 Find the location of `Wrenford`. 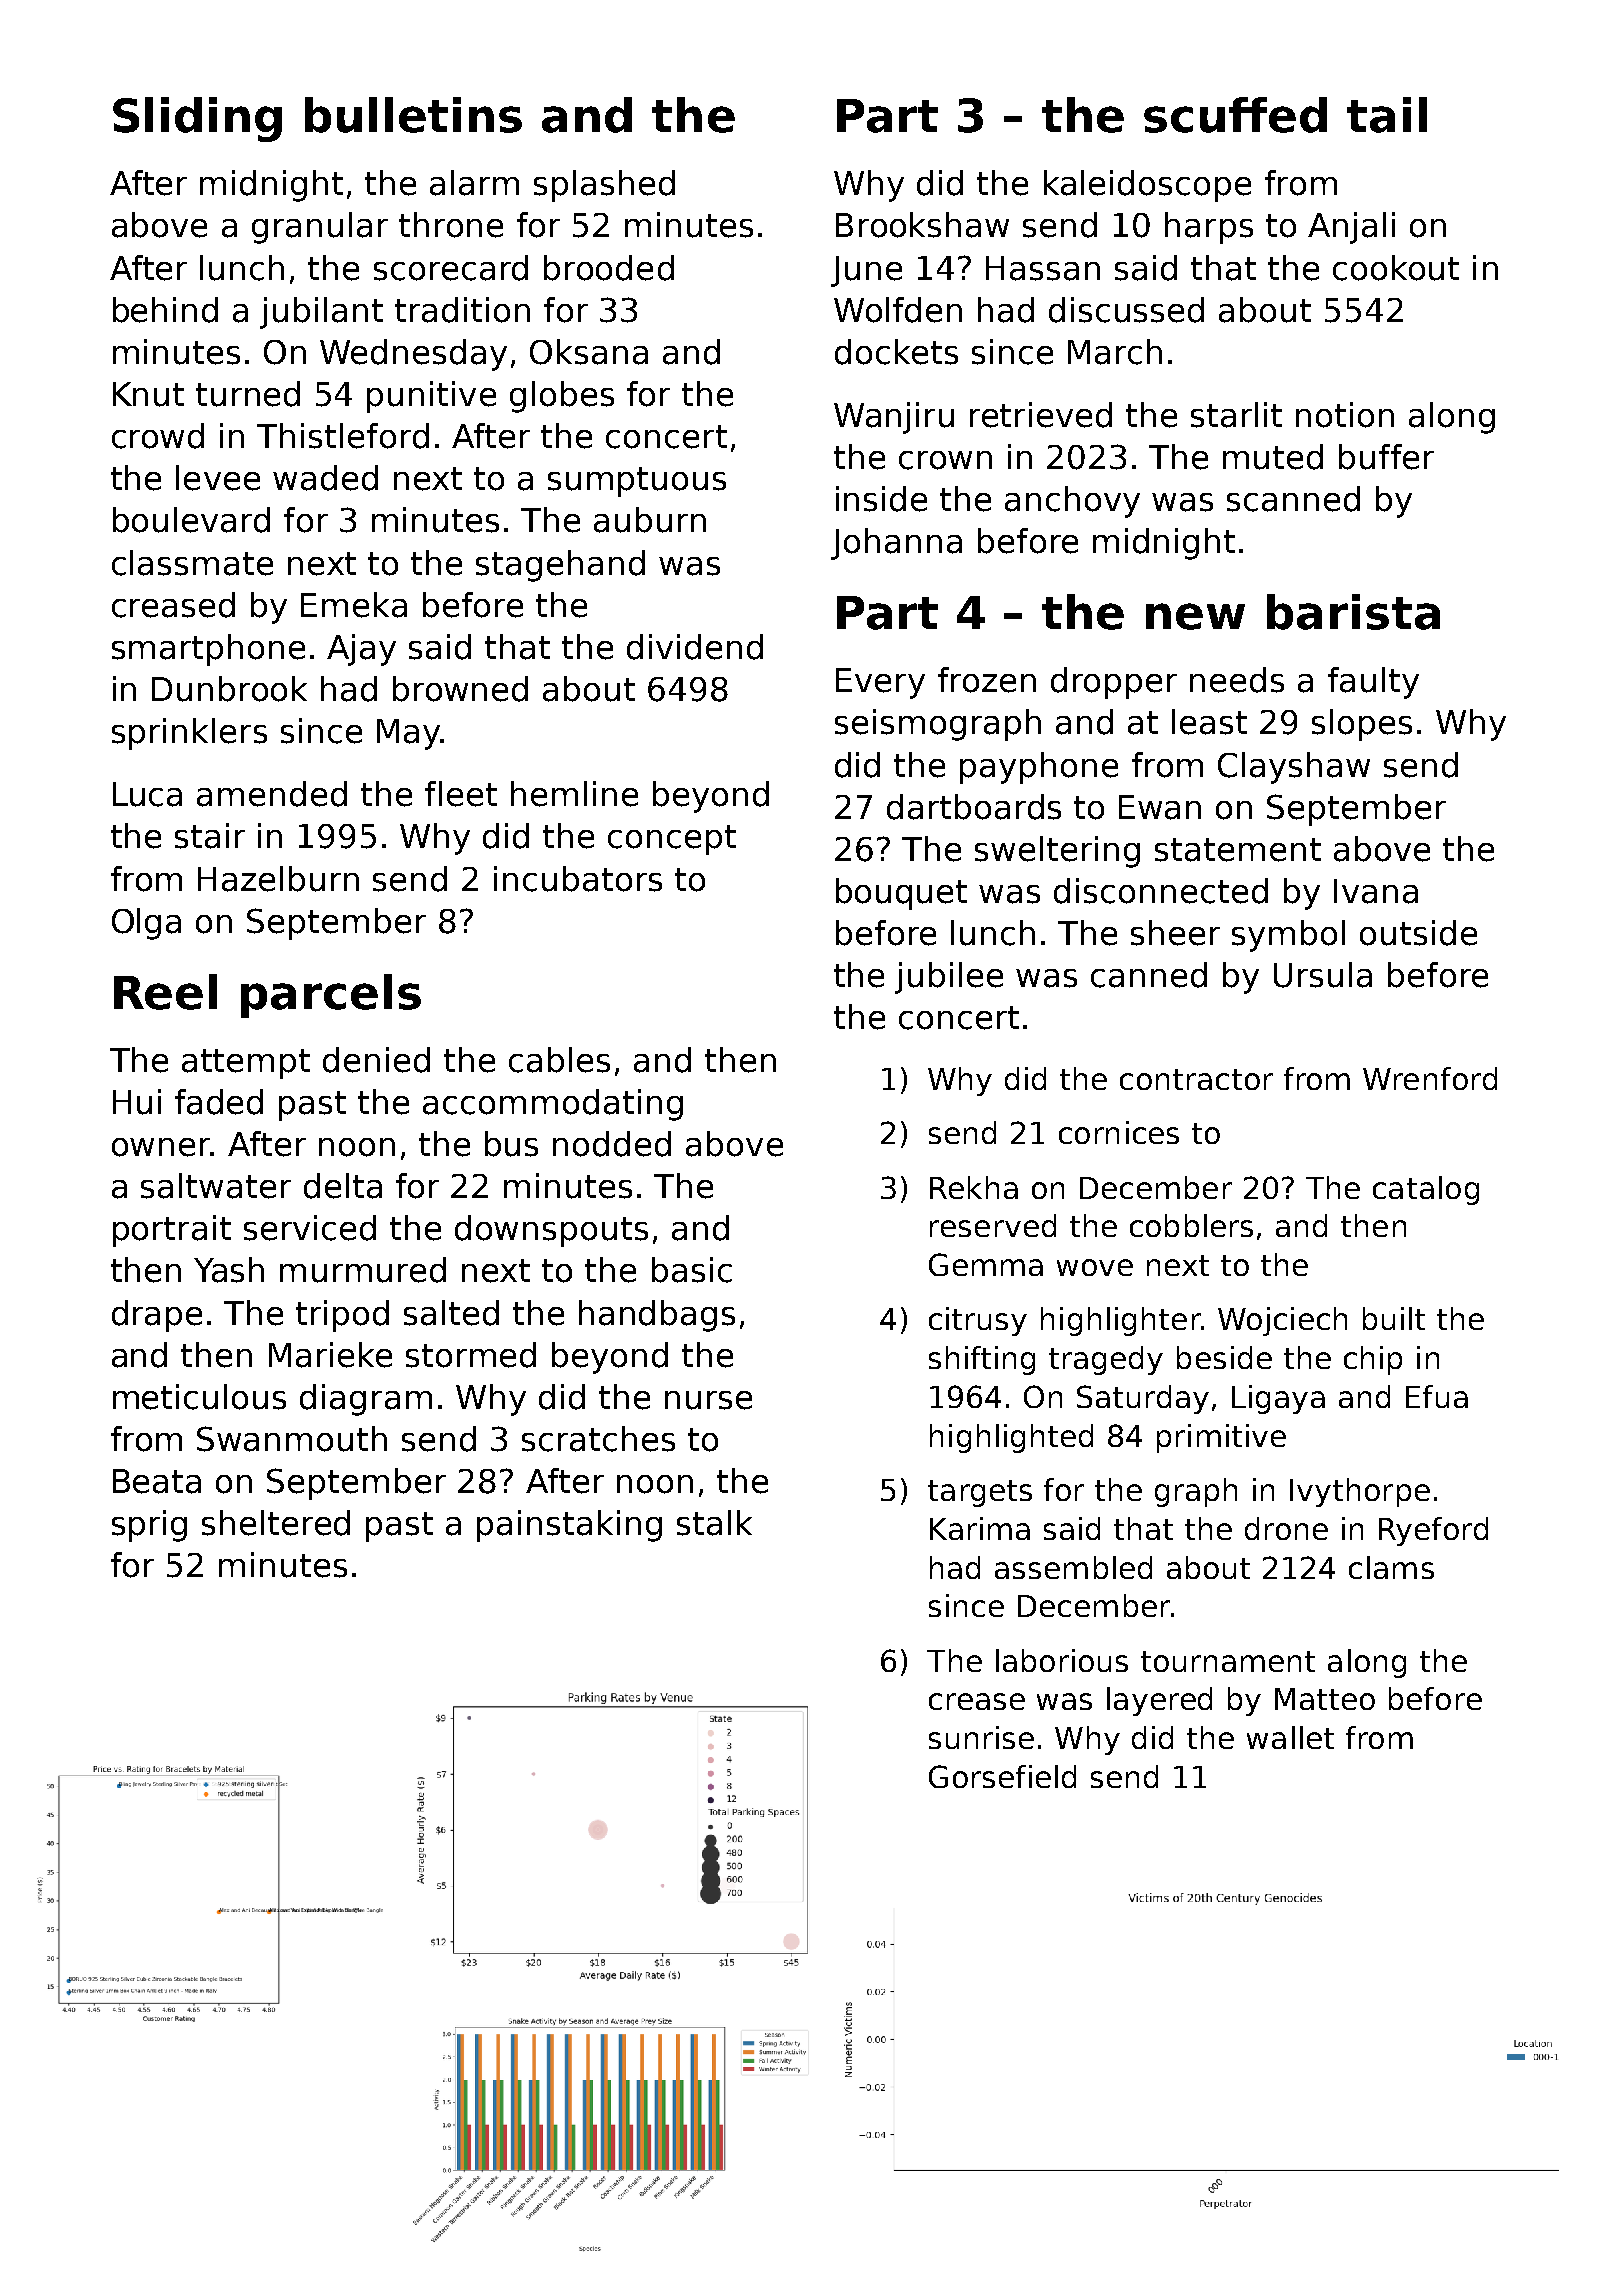

Wrenford is located at coordinates (1430, 1078).
